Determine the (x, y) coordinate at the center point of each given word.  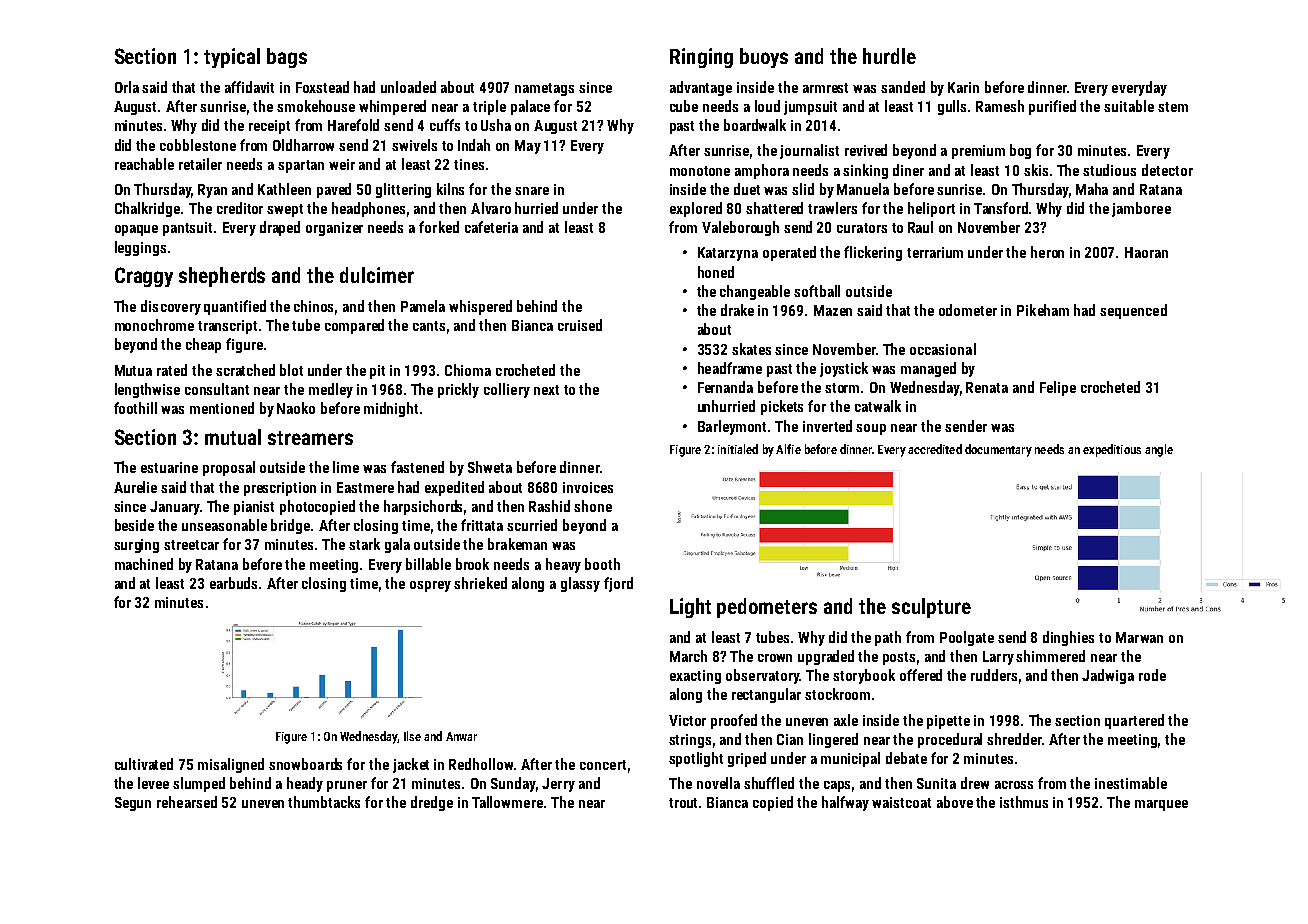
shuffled (769, 783)
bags (287, 58)
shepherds (222, 277)
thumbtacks (324, 802)
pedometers (767, 608)
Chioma (468, 370)
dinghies (1068, 638)
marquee (1161, 805)
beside (134, 525)
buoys (764, 58)
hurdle (889, 56)
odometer (968, 310)
